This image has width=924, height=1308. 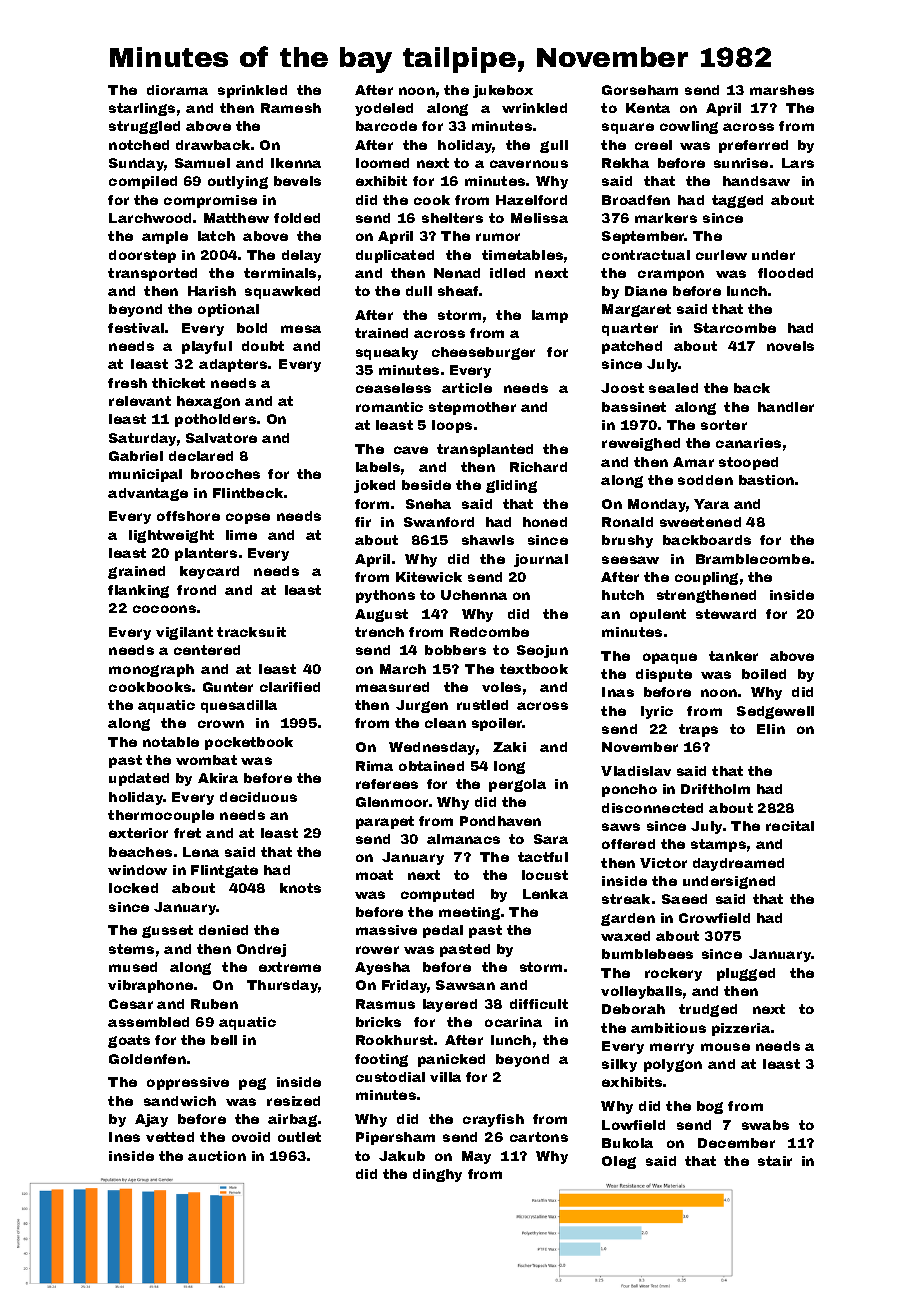 I want to click on cowling, so click(x=689, y=127).
